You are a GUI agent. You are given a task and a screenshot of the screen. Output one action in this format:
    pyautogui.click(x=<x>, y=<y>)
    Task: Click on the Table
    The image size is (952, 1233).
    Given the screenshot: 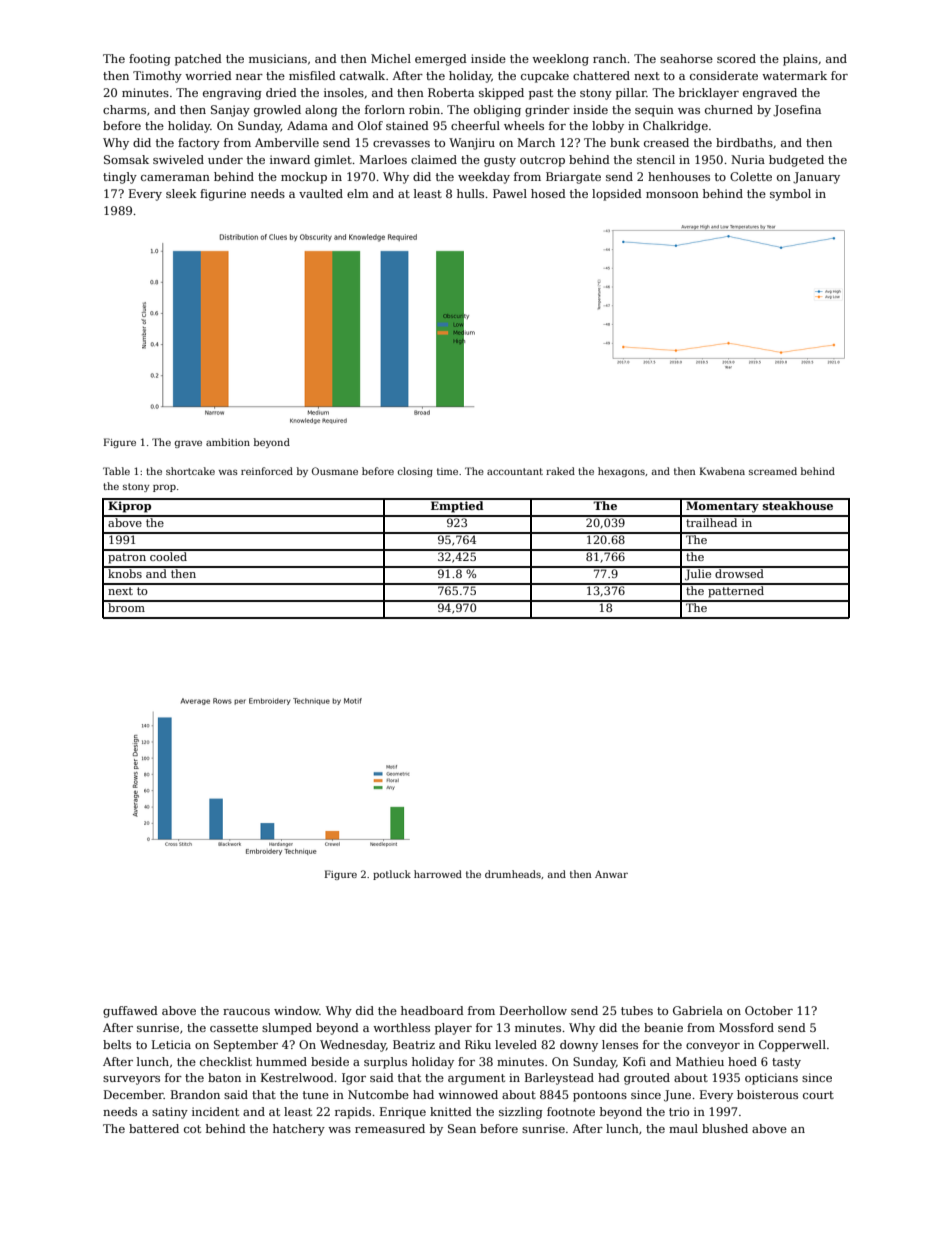 What is the action you would take?
    pyautogui.click(x=116, y=471)
